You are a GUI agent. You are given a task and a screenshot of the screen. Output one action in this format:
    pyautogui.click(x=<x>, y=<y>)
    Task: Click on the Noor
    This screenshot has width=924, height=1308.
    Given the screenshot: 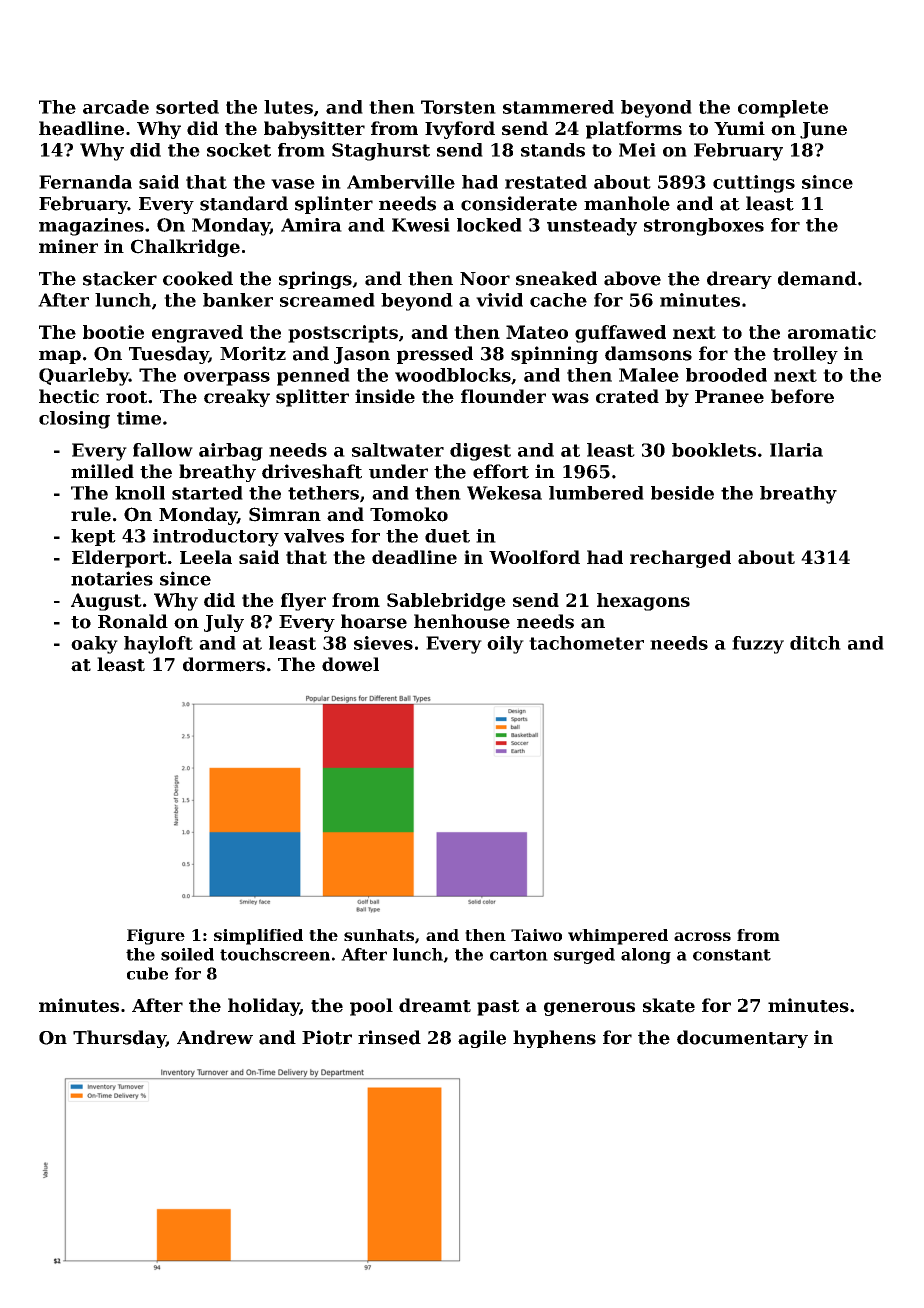 What is the action you would take?
    pyautogui.click(x=485, y=279)
